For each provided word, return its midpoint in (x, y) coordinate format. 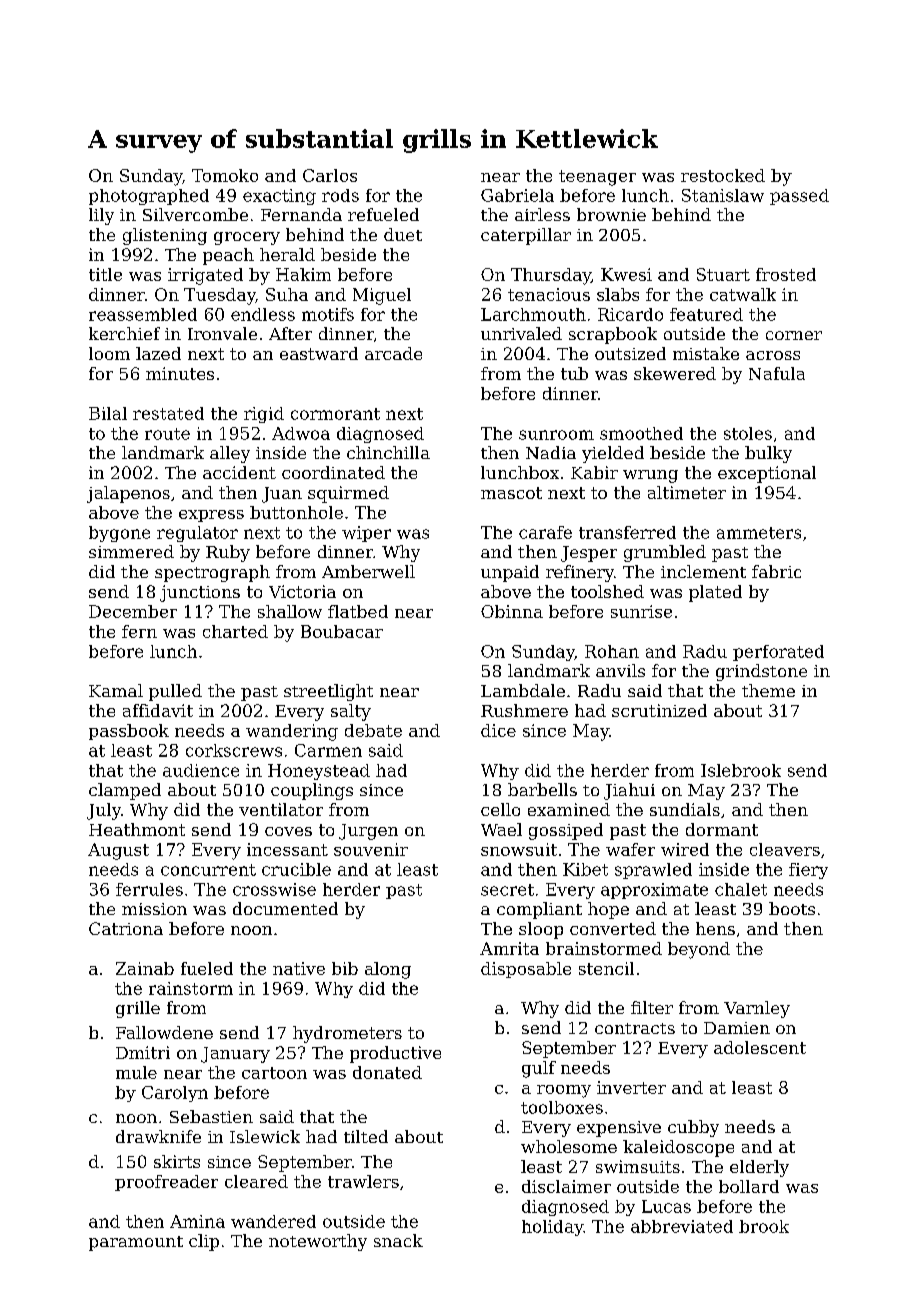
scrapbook (613, 335)
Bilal (108, 413)
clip (204, 1242)
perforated (778, 653)
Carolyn (175, 1094)
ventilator (281, 809)
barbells (542, 789)
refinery (580, 573)
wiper (366, 534)
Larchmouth (533, 314)
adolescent (760, 1047)
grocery (247, 238)
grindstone (761, 672)
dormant (722, 829)
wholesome (569, 1146)
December (133, 611)
